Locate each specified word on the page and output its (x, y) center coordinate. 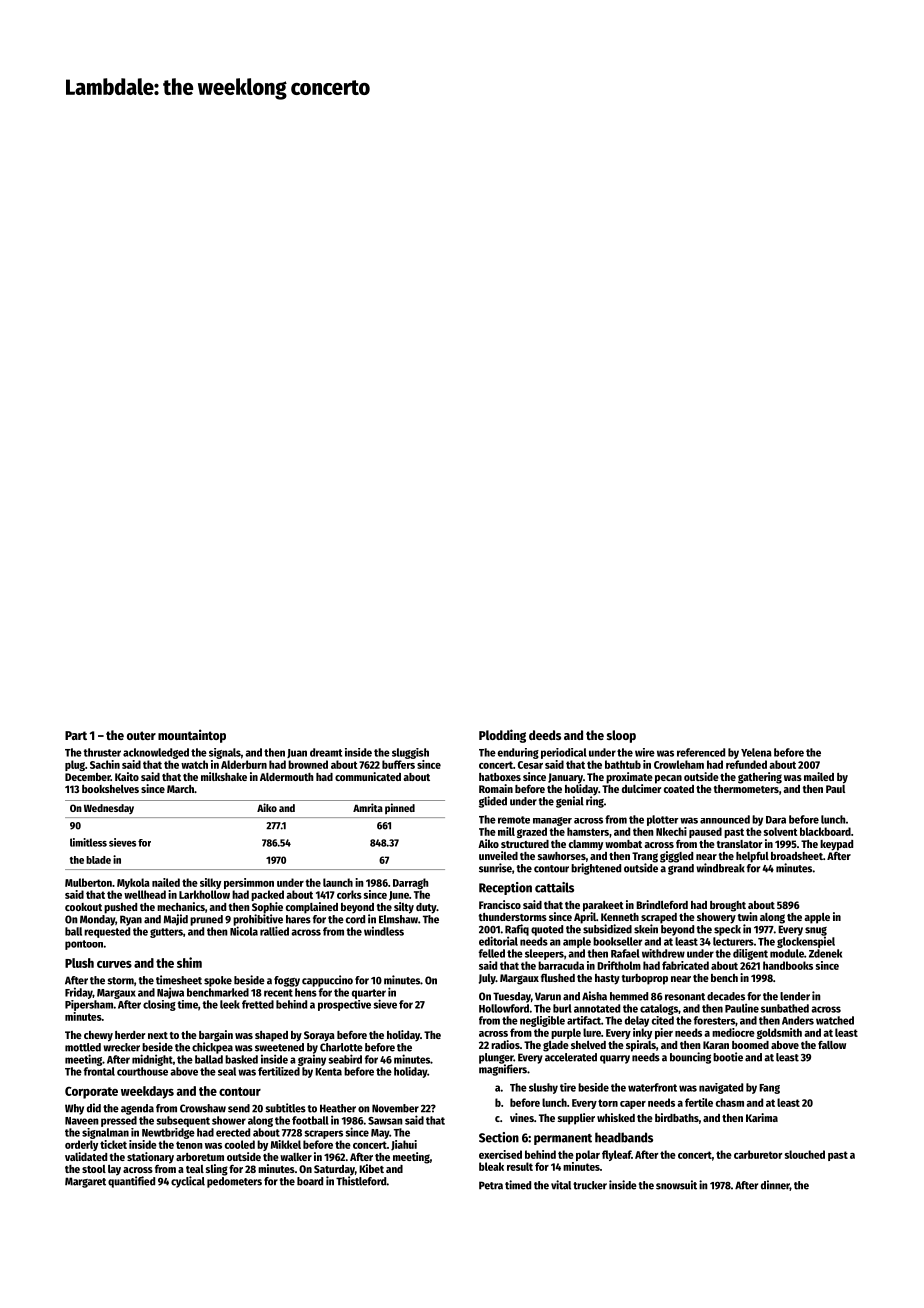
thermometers (746, 789)
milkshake (224, 776)
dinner (775, 1185)
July (487, 979)
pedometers (234, 1182)
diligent (750, 954)
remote (514, 820)
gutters (166, 933)
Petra (491, 1185)
